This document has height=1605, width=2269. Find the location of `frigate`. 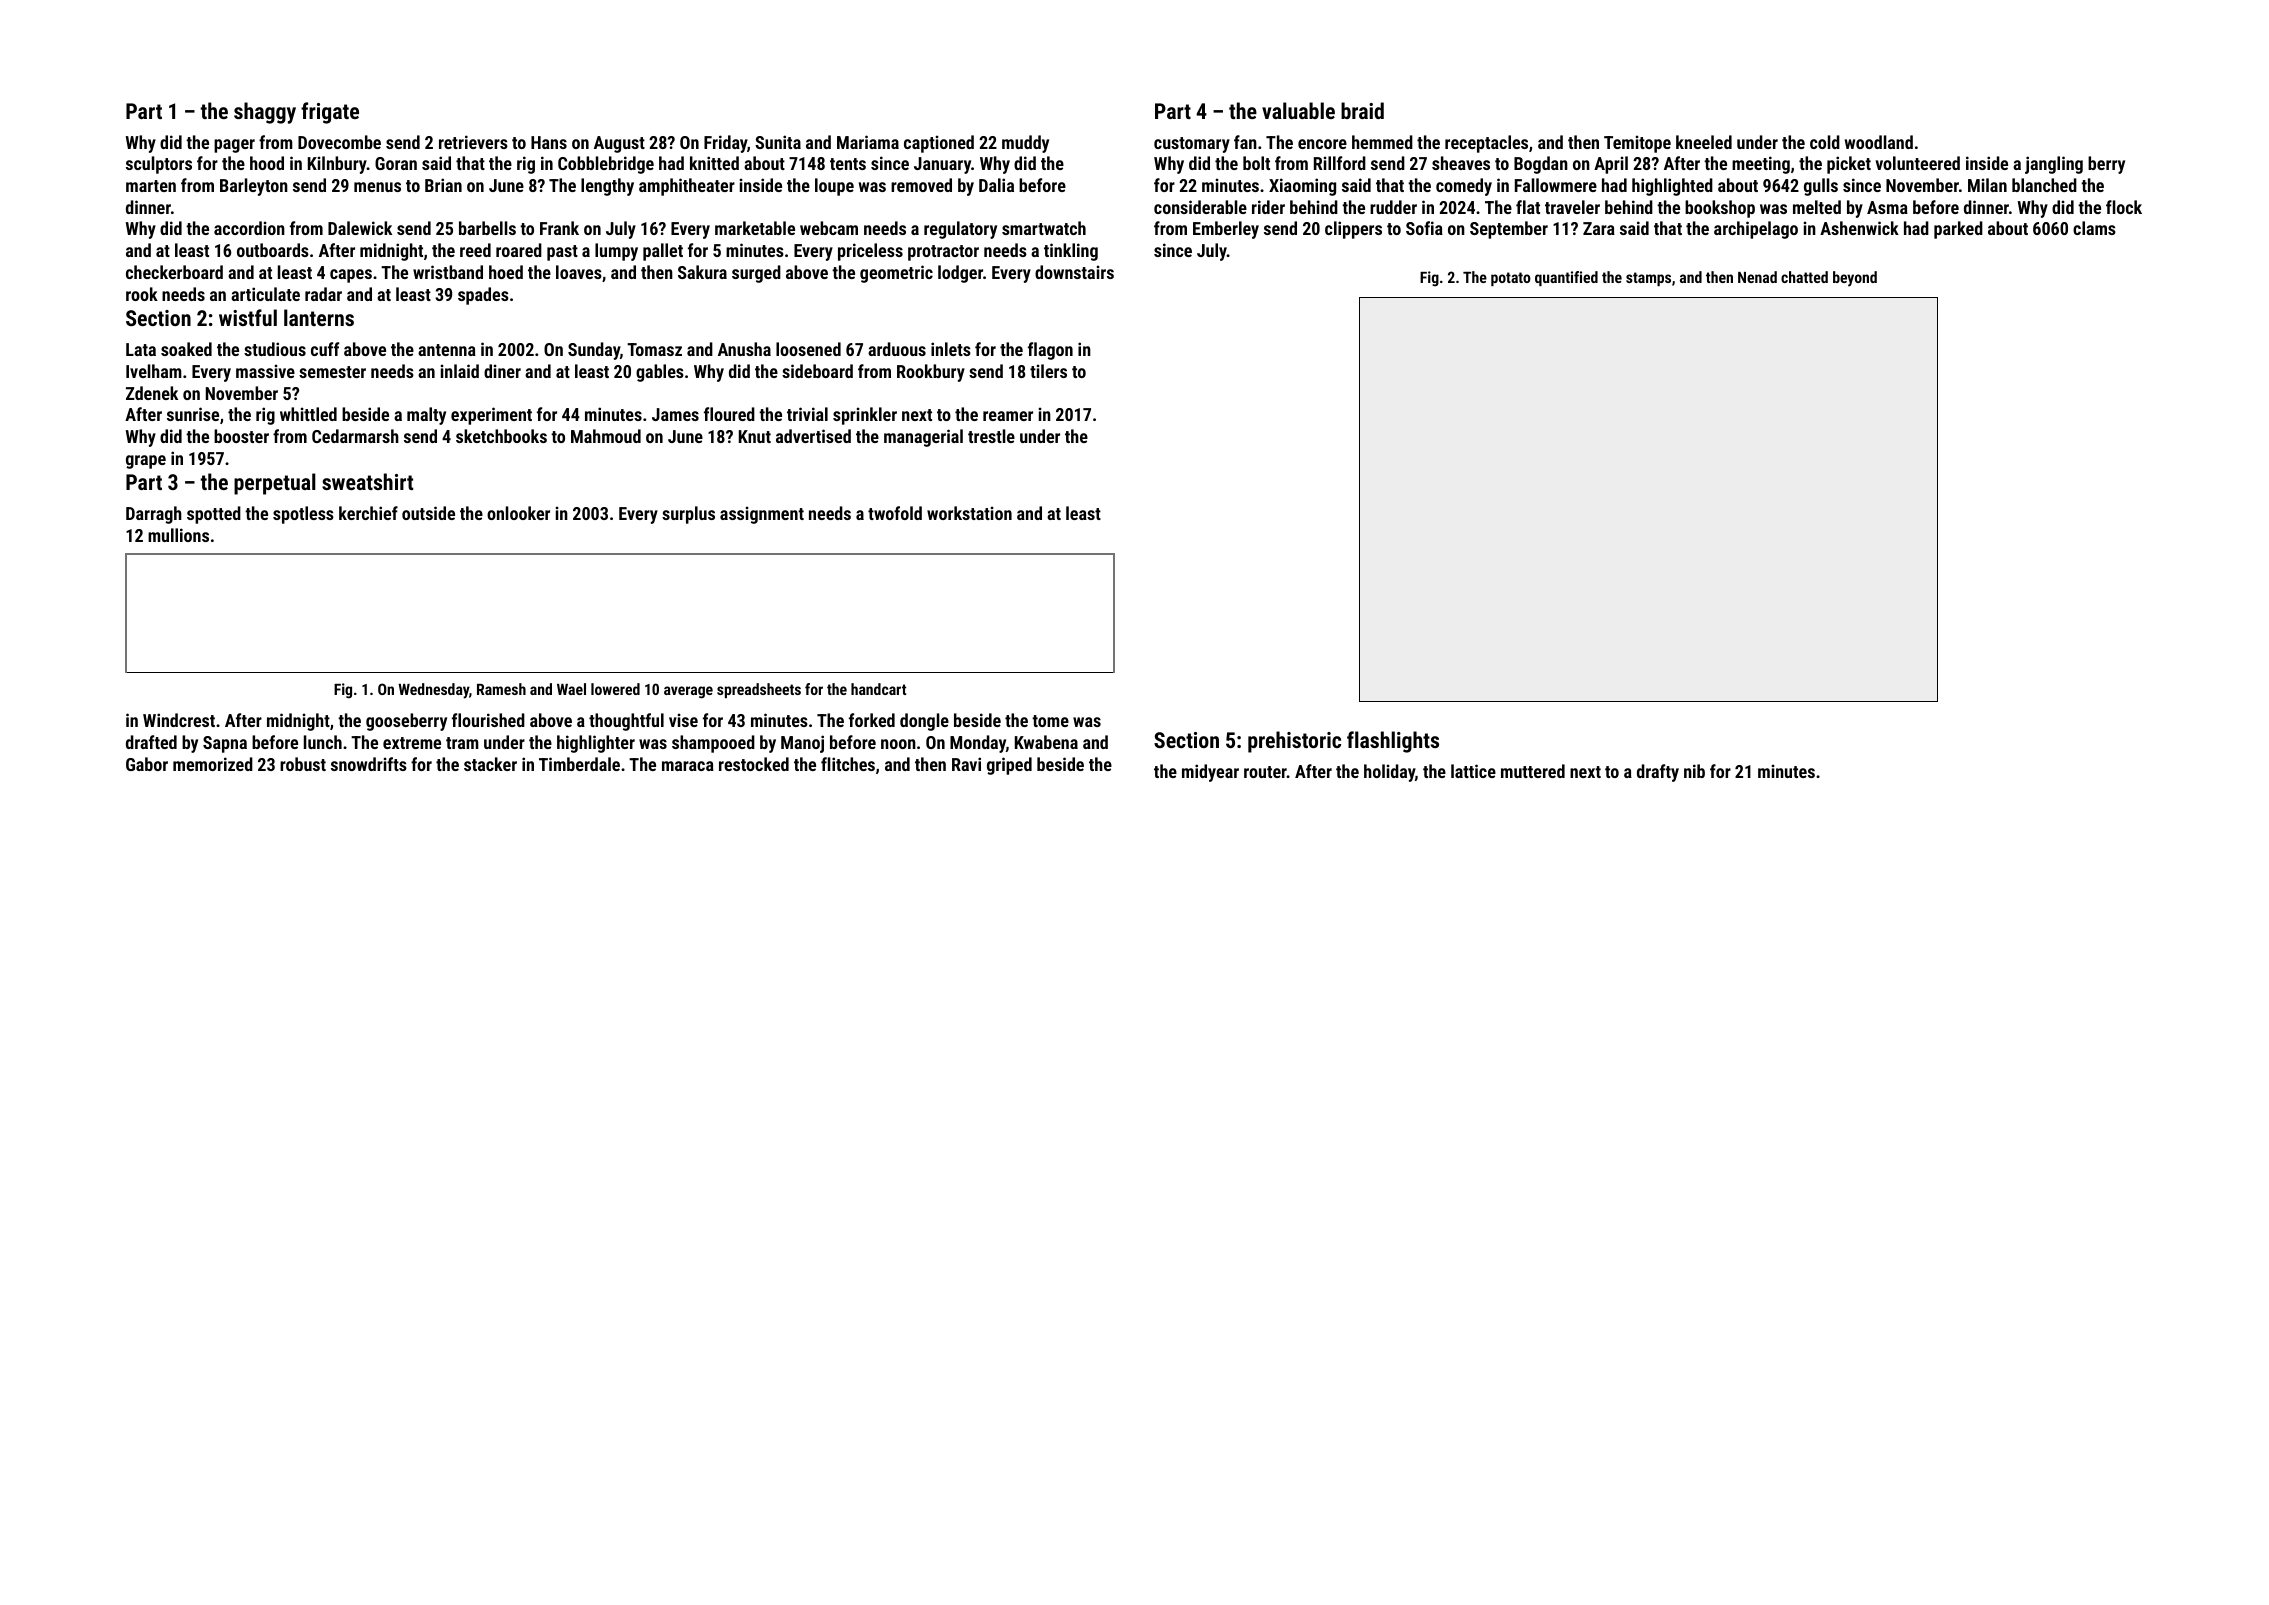

frigate is located at coordinates (330, 113).
